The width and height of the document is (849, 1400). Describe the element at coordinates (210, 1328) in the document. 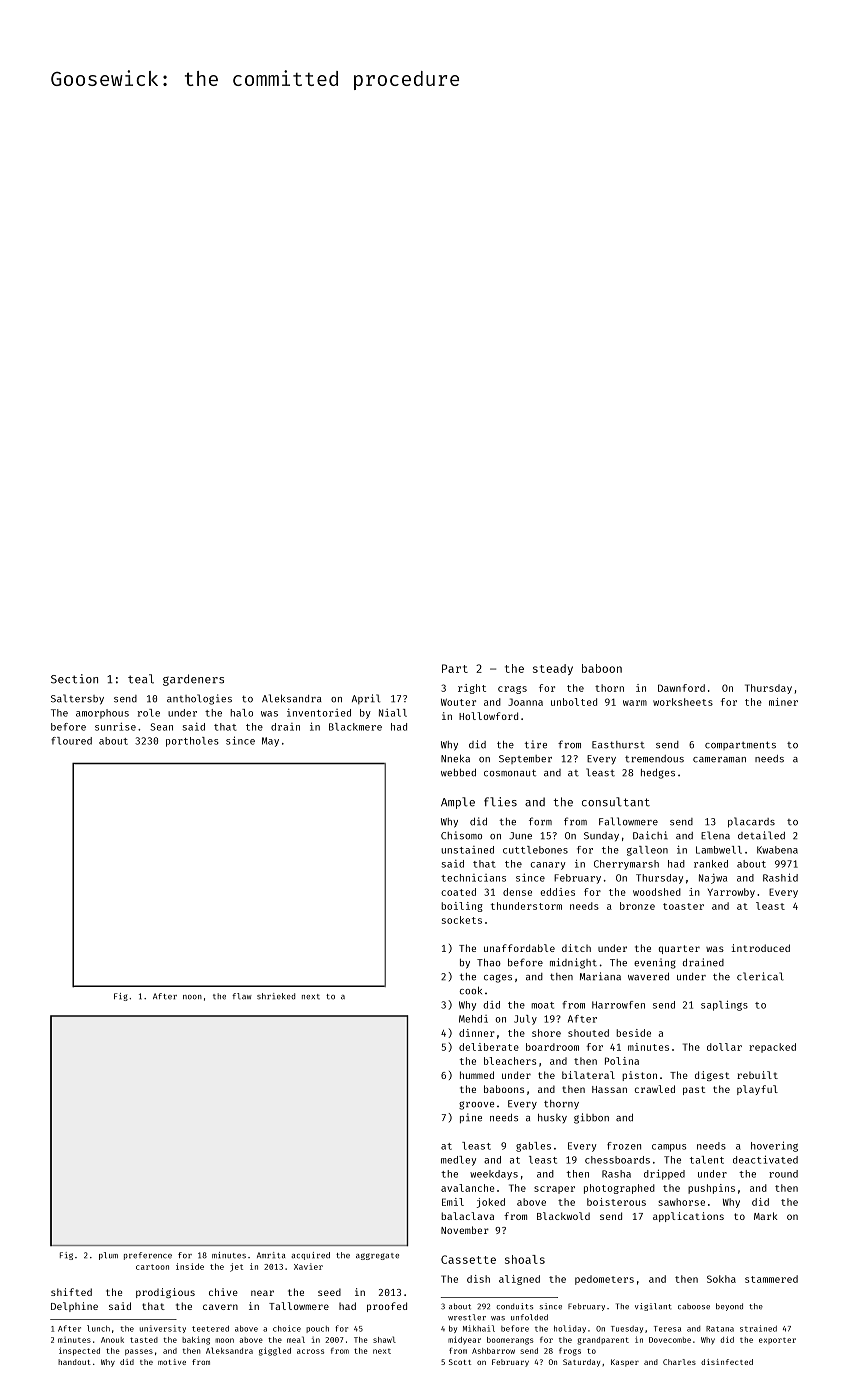

I see `teetered` at that location.
